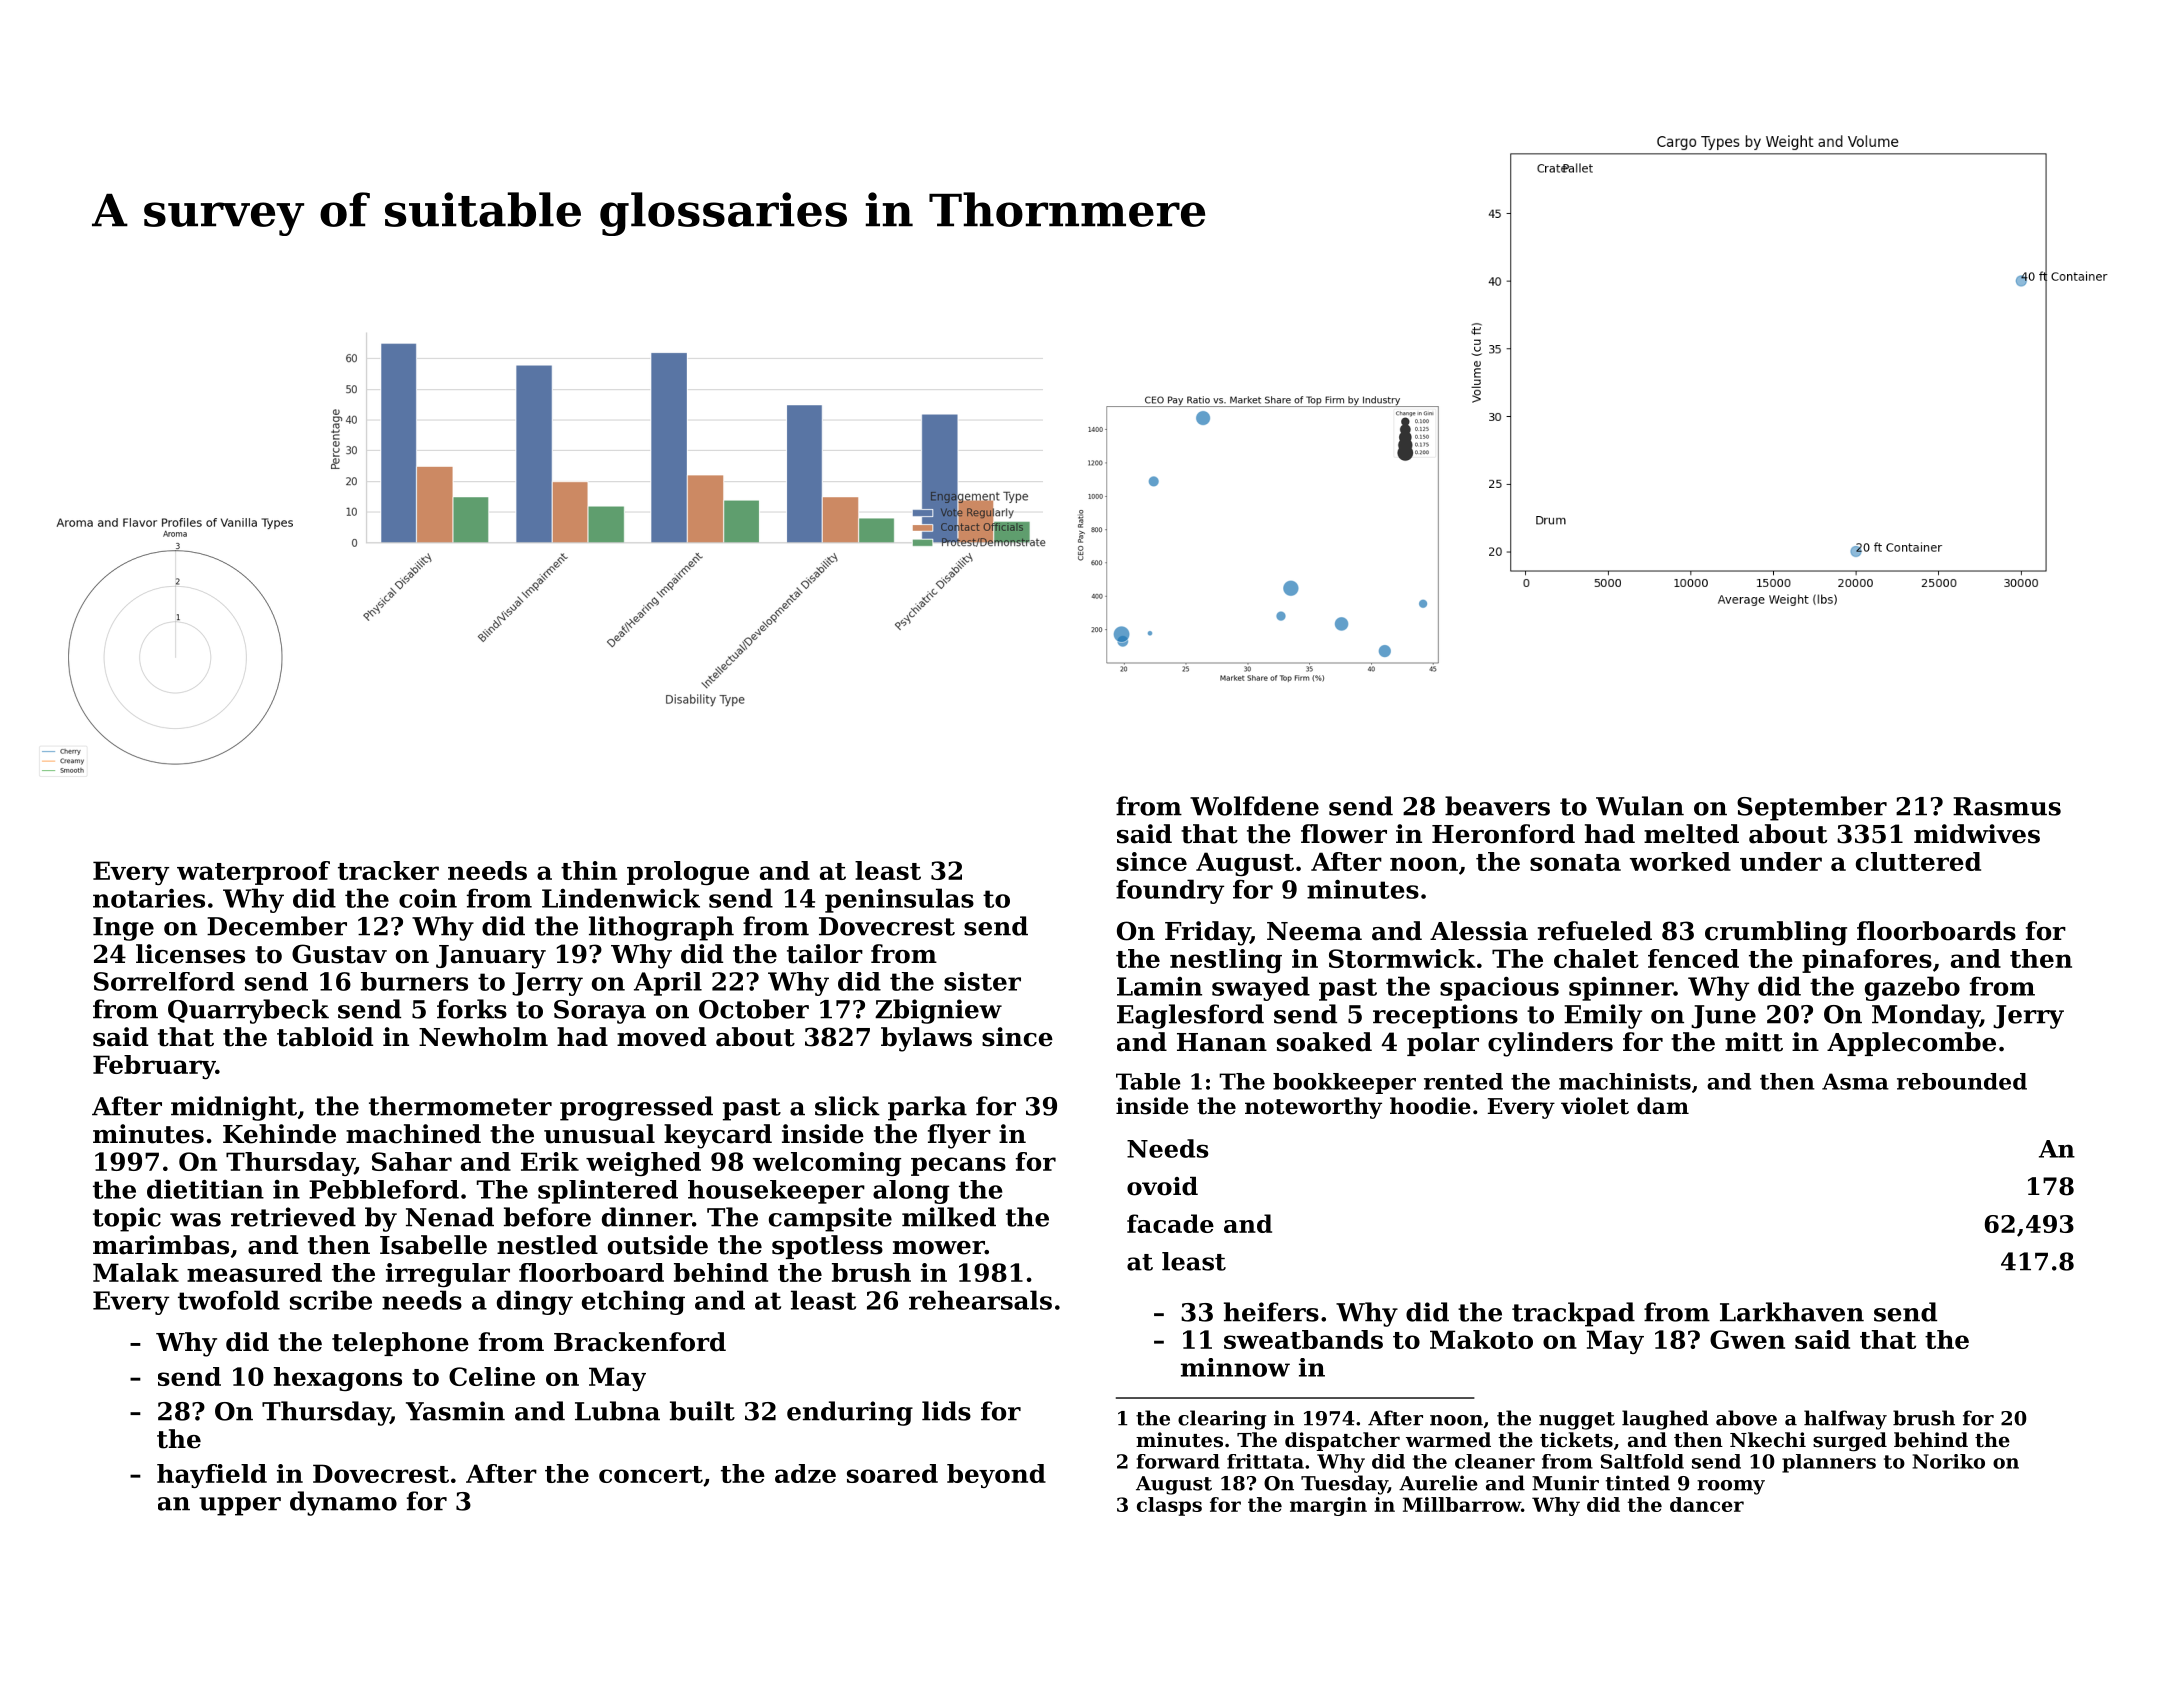 This image has height=1683, width=2178. I want to click on dynamo, so click(343, 1503).
